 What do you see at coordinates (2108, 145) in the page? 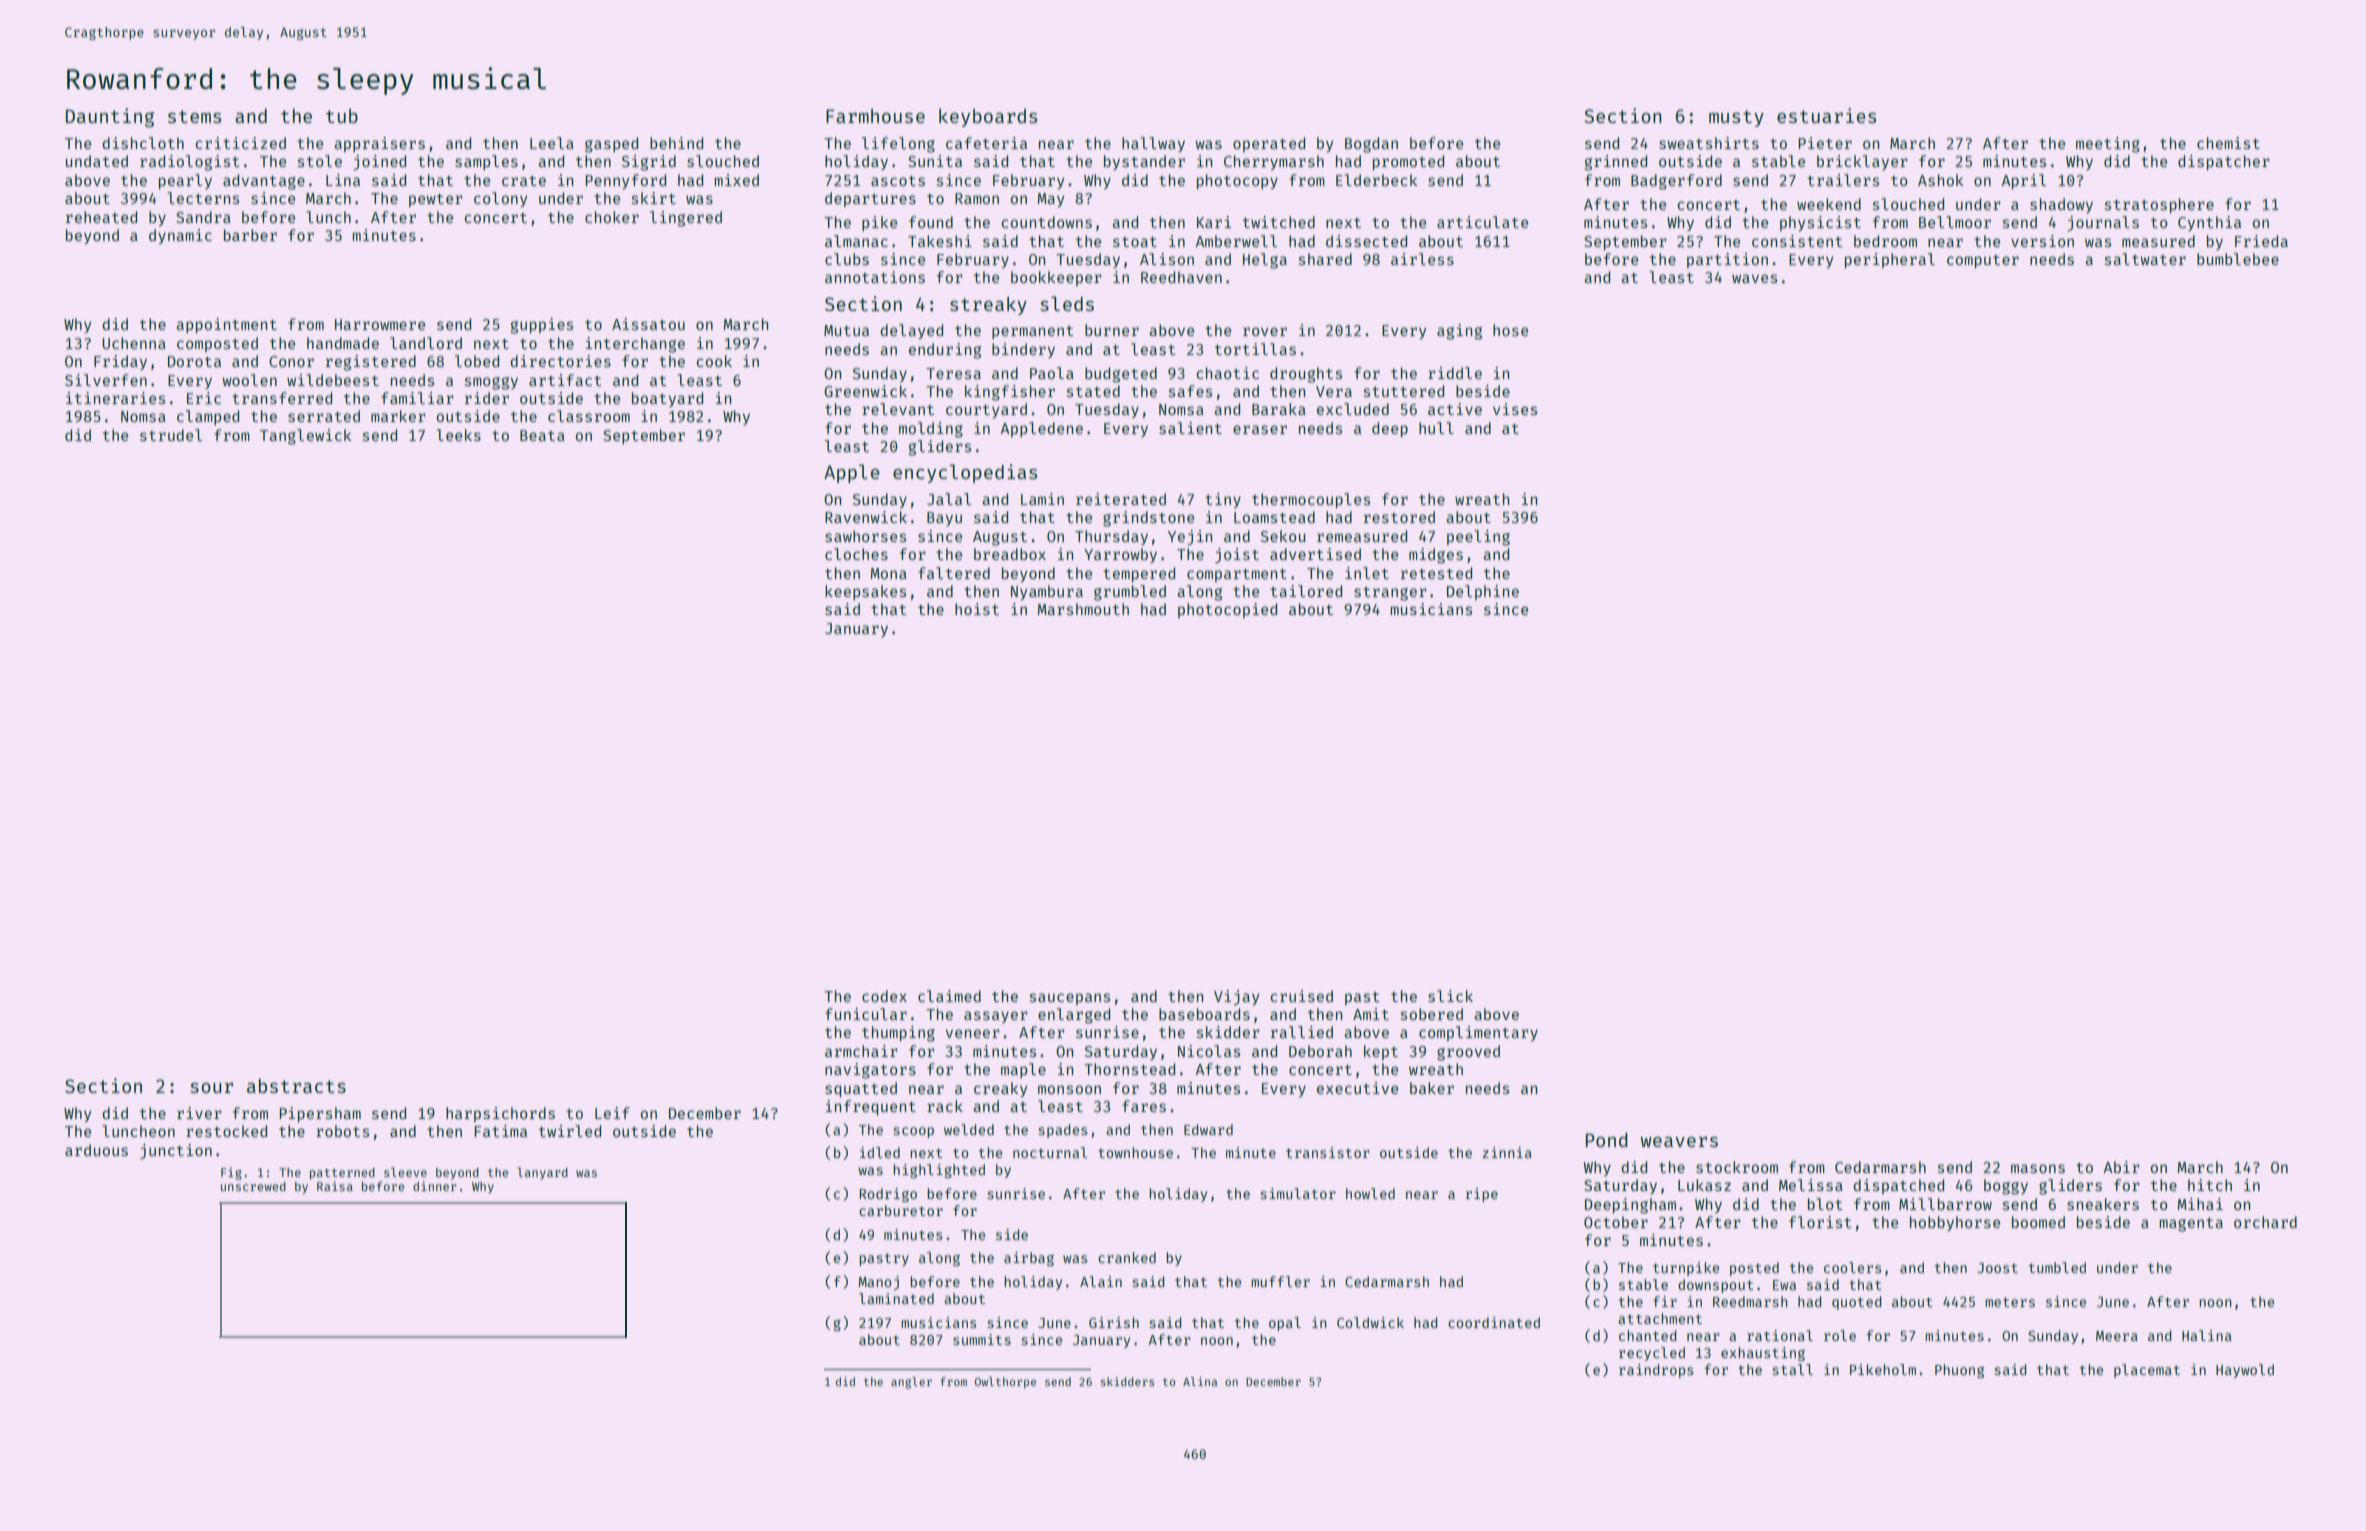
I see `meeting` at bounding box center [2108, 145].
